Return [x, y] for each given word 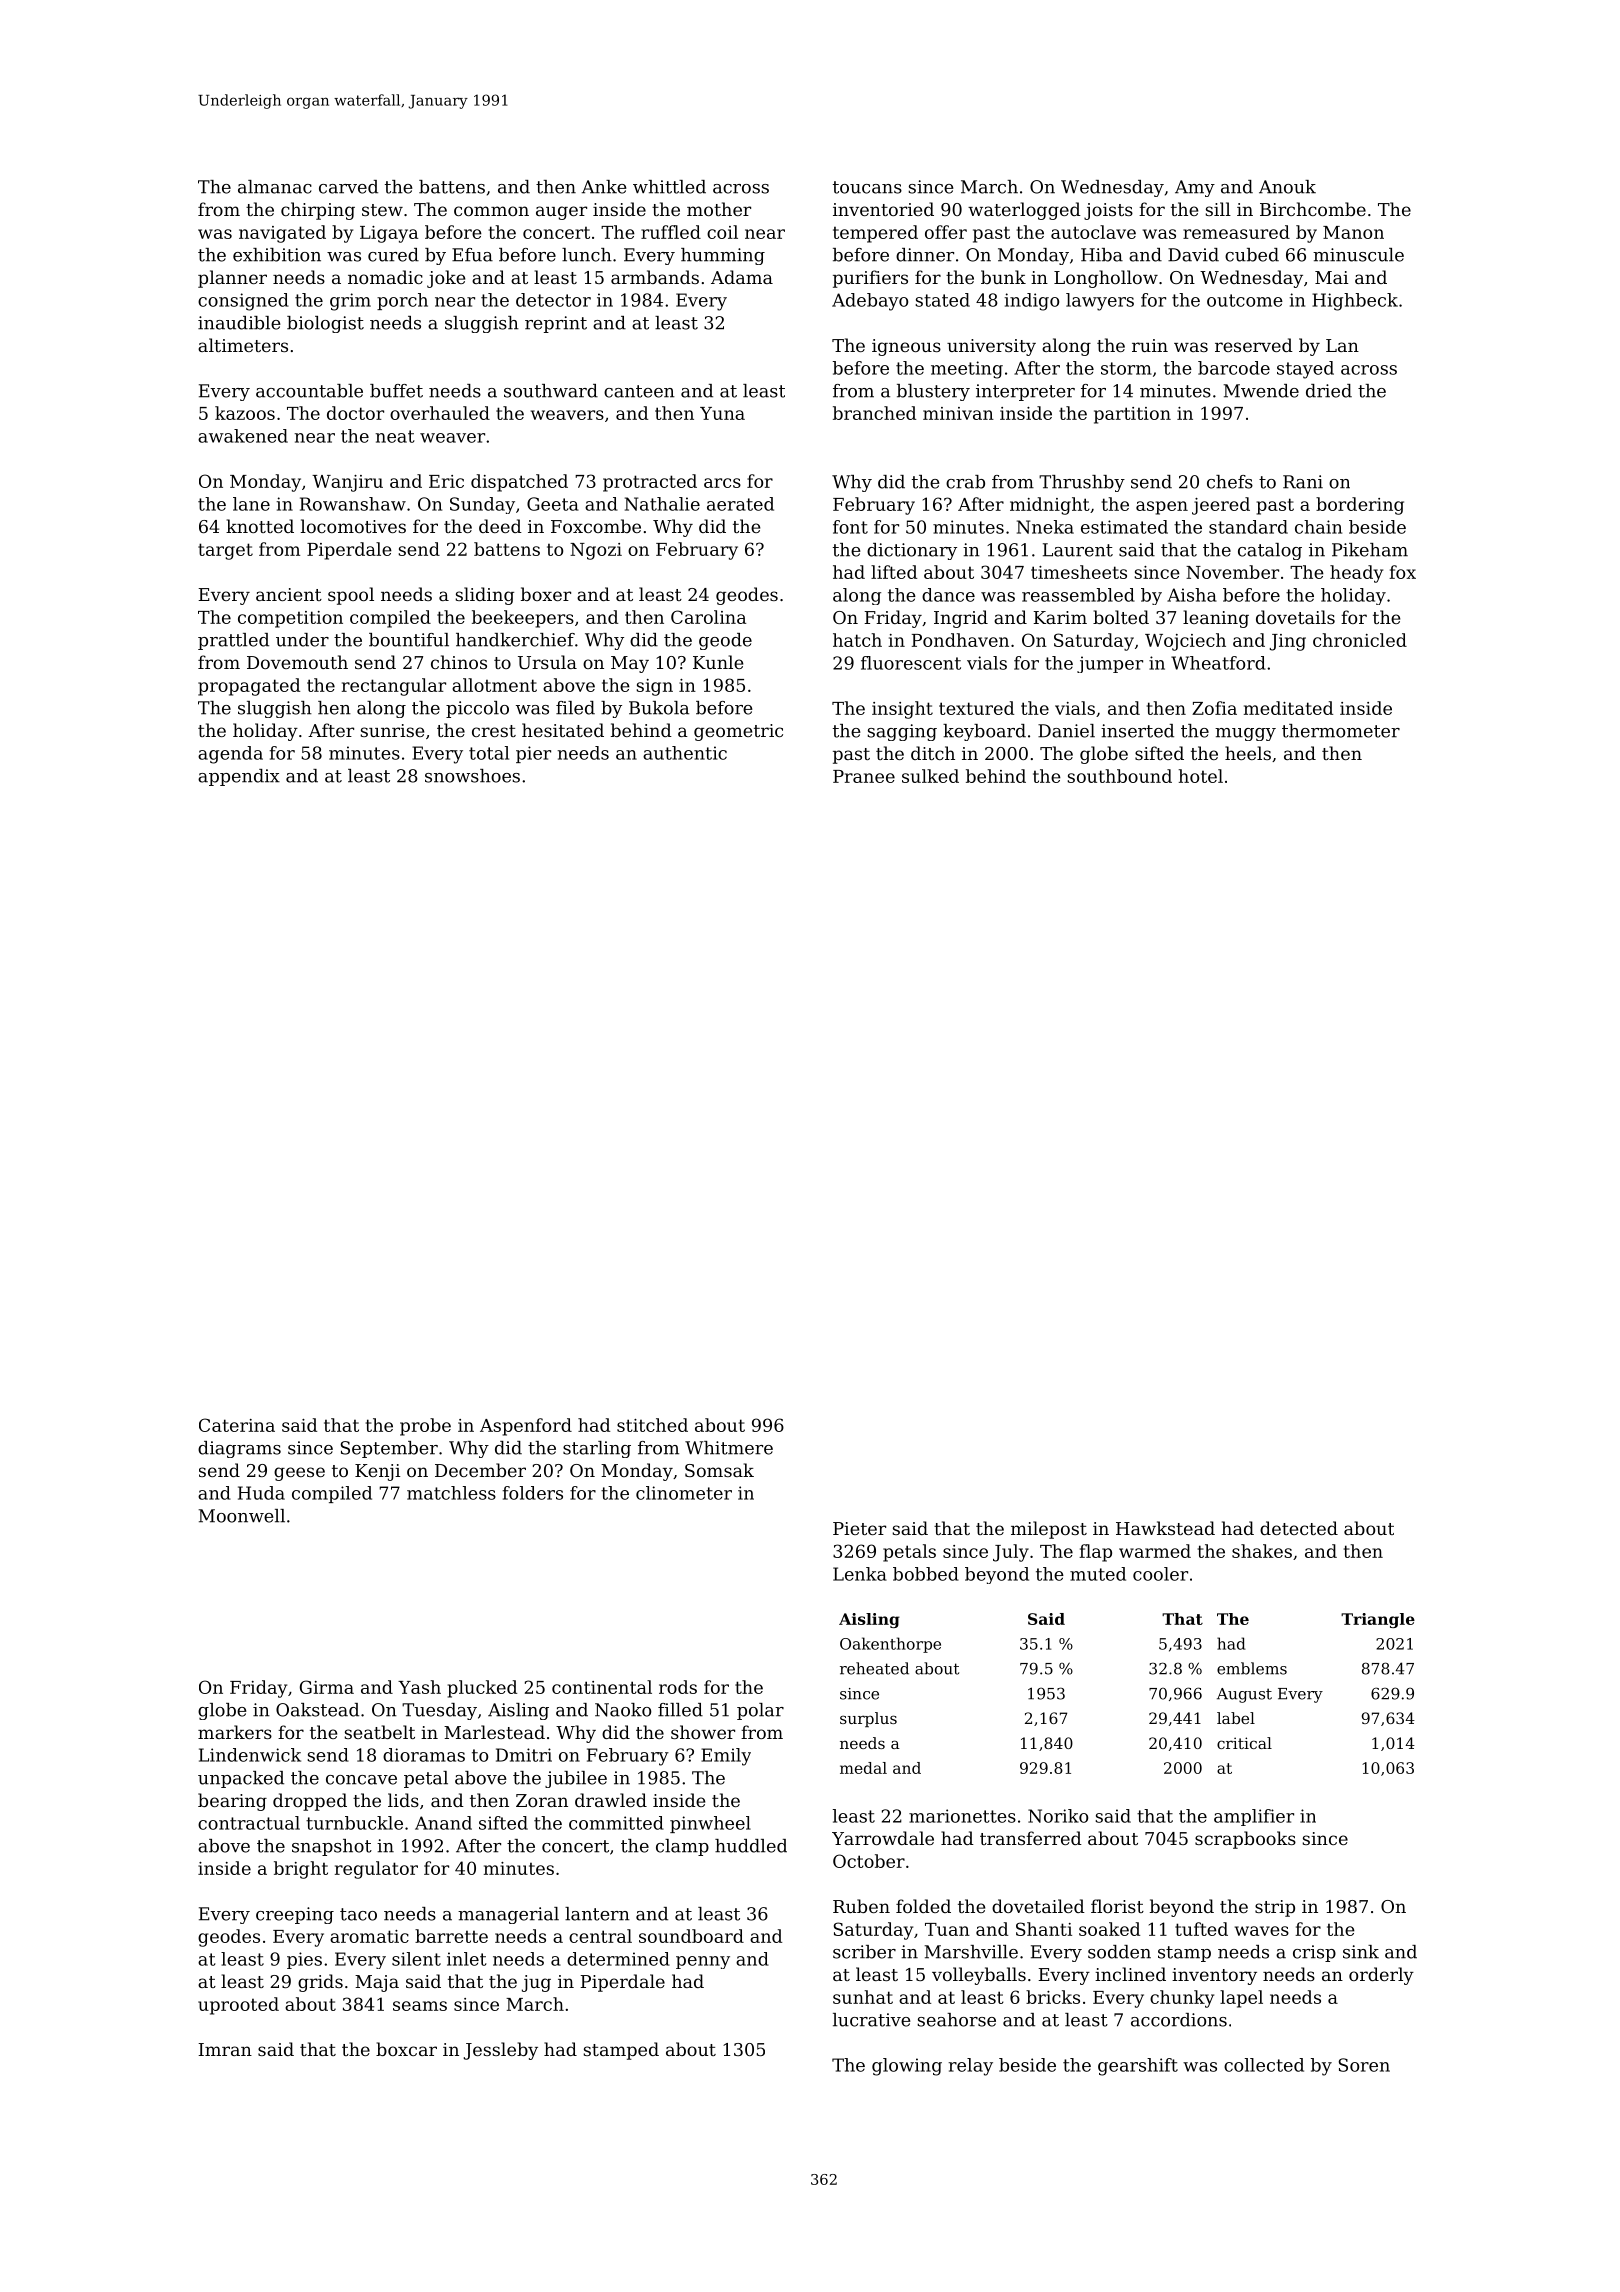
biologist [325, 324]
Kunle [718, 662]
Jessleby [501, 2051]
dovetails [1295, 617]
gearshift [1138, 2067]
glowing [907, 2067]
